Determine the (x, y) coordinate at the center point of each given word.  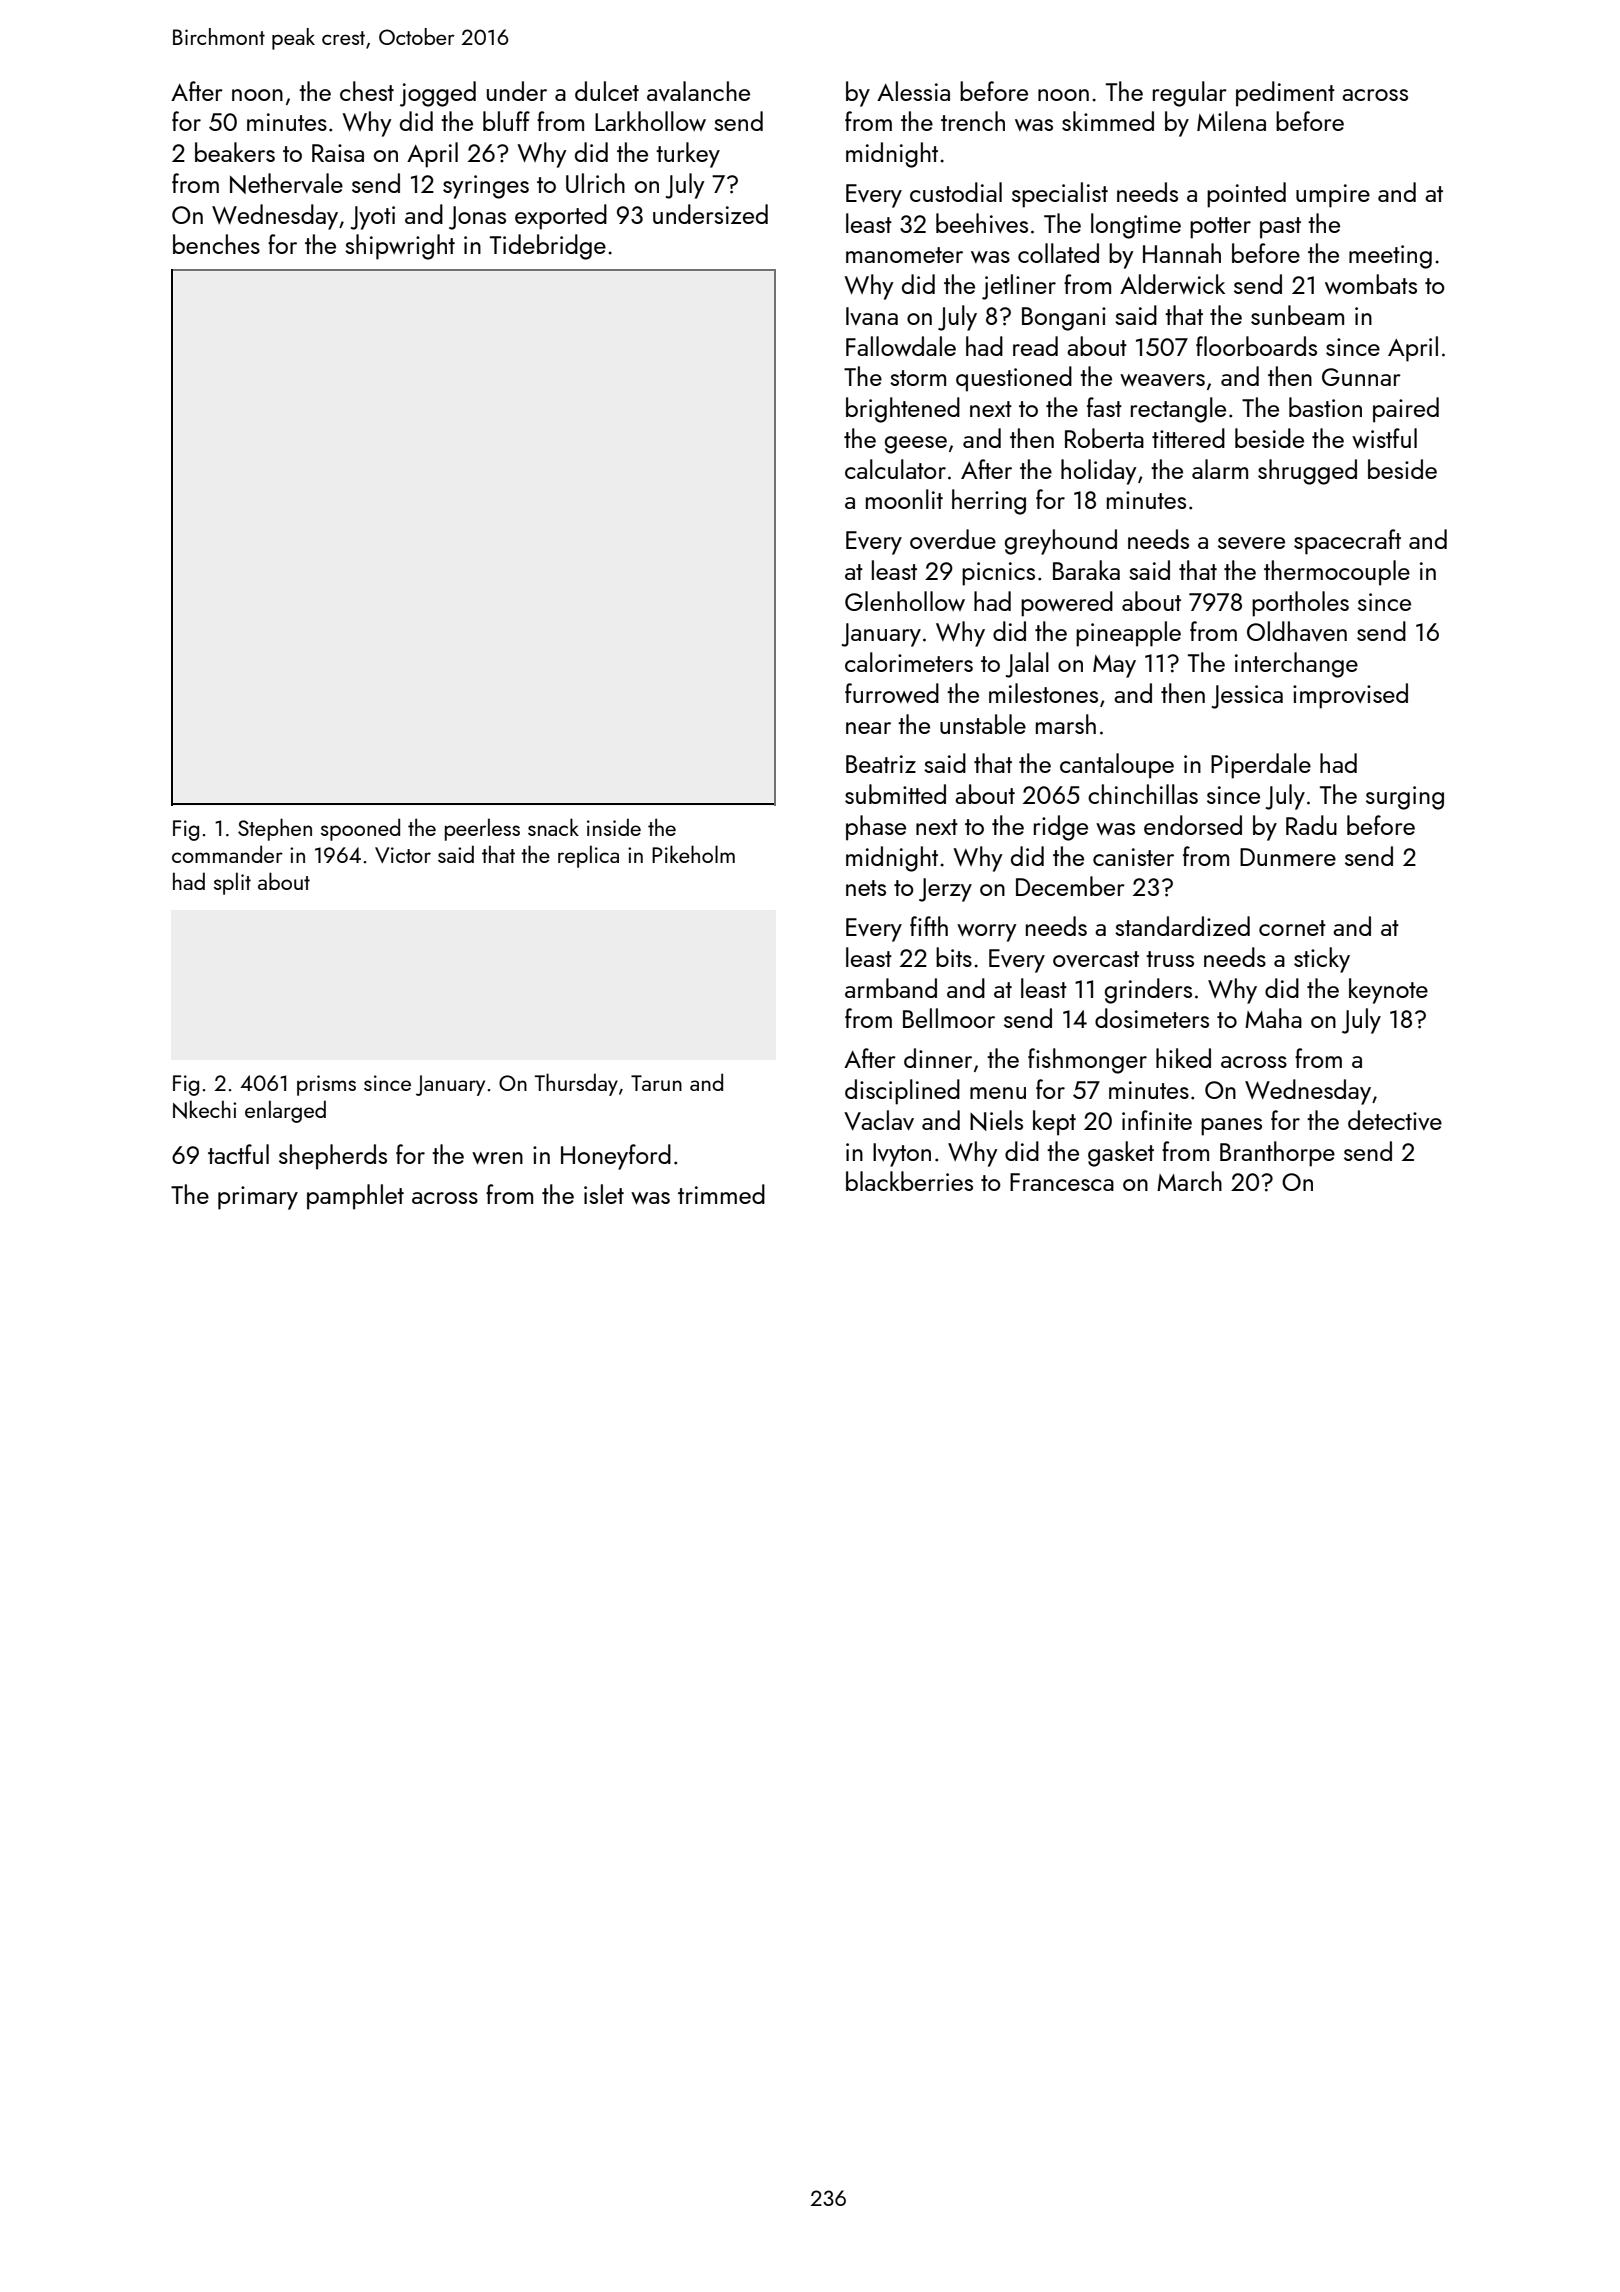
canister (1133, 857)
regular (1190, 94)
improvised (1350, 696)
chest (367, 91)
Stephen (275, 829)
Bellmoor (949, 1018)
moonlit (904, 499)
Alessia (913, 91)
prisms (326, 1085)
